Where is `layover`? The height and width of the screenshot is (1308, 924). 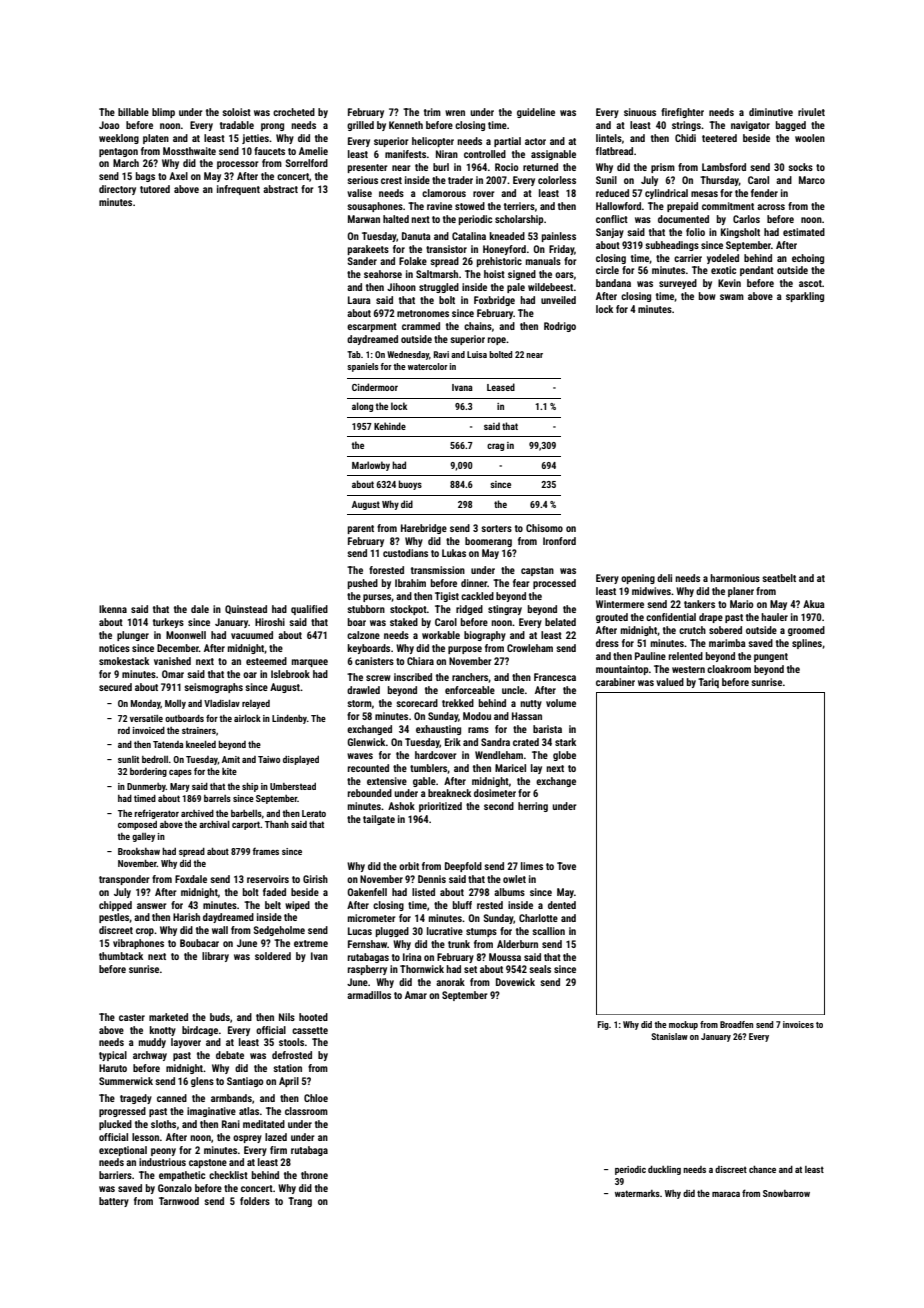 layover is located at coordinates (186, 1043).
